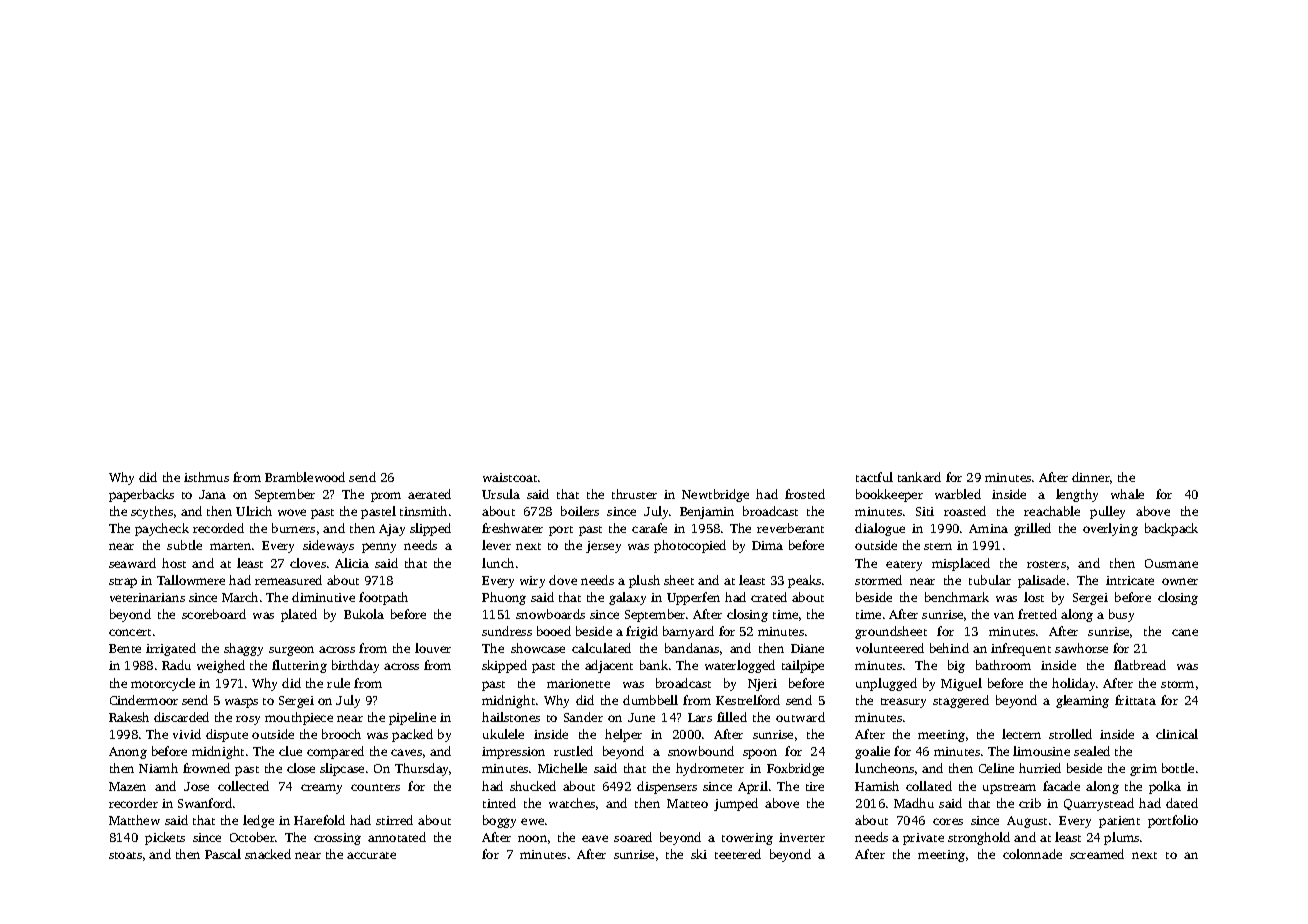 The height and width of the screenshot is (924, 1308). I want to click on dinner, so click(1091, 477).
